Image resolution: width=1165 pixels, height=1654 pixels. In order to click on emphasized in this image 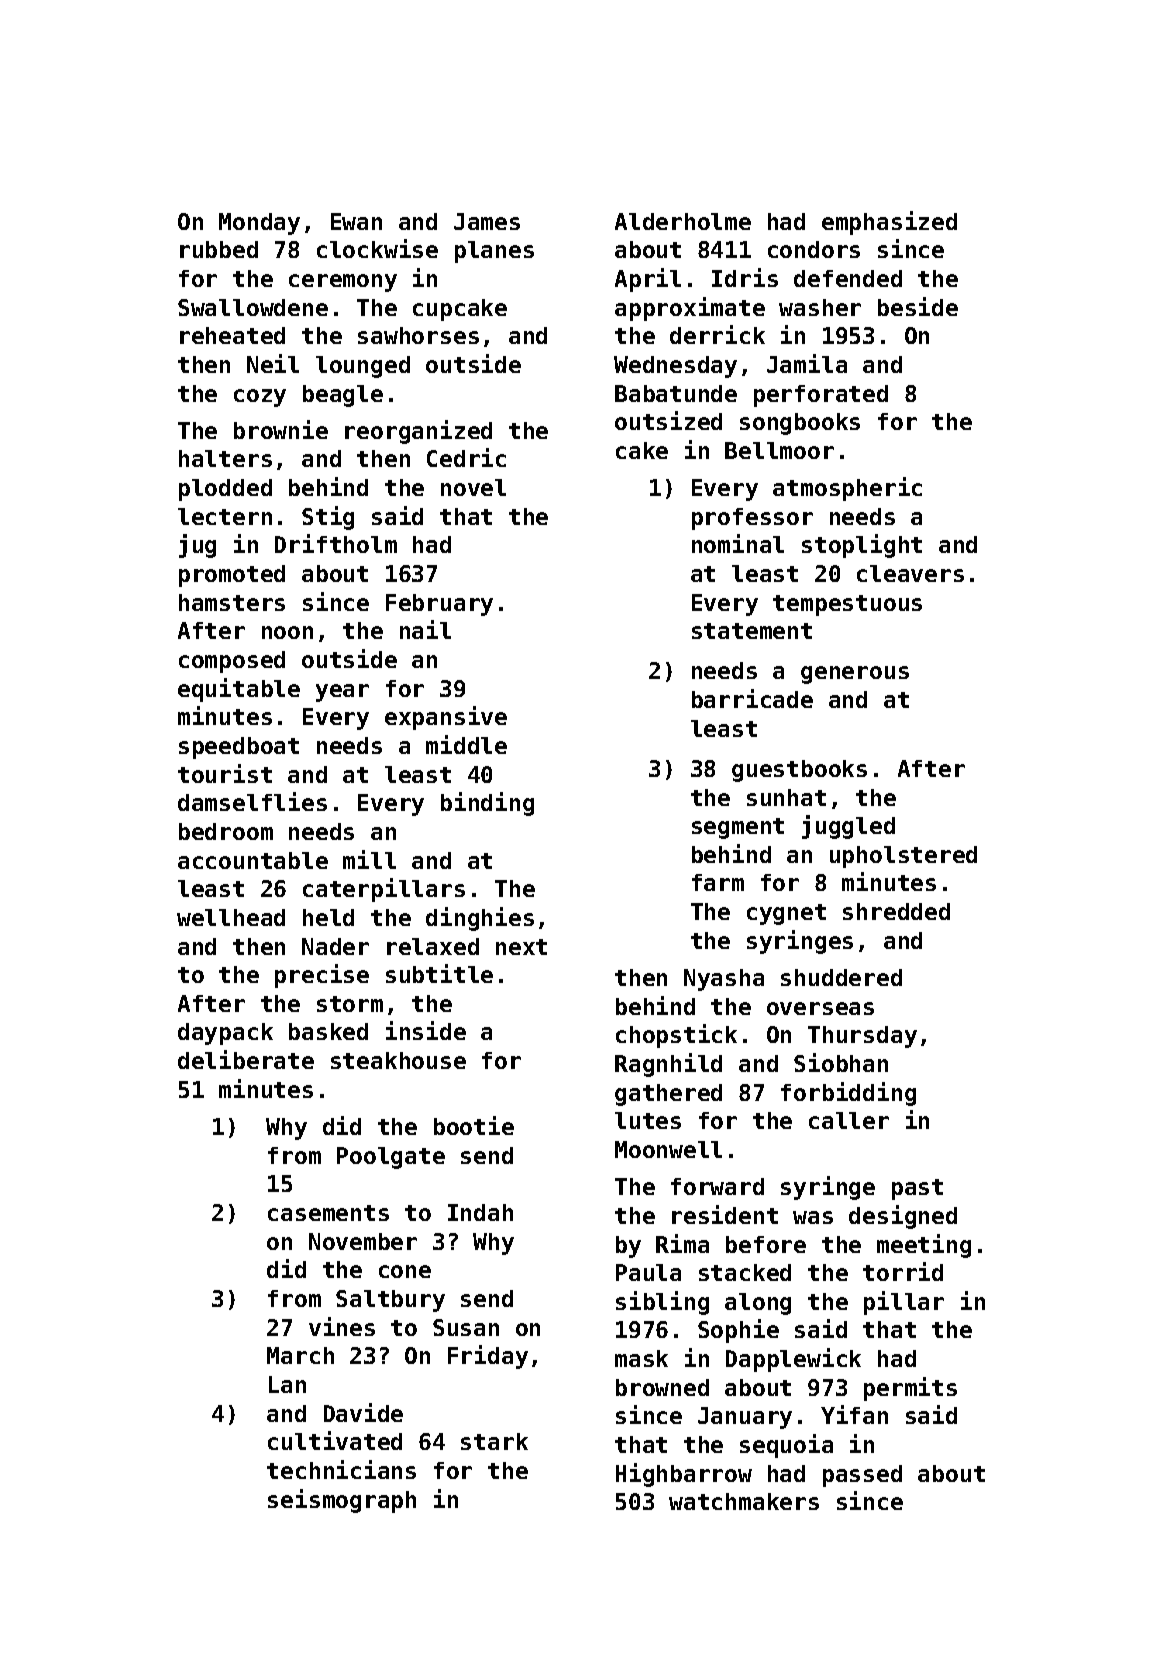, I will do `click(889, 223)`.
